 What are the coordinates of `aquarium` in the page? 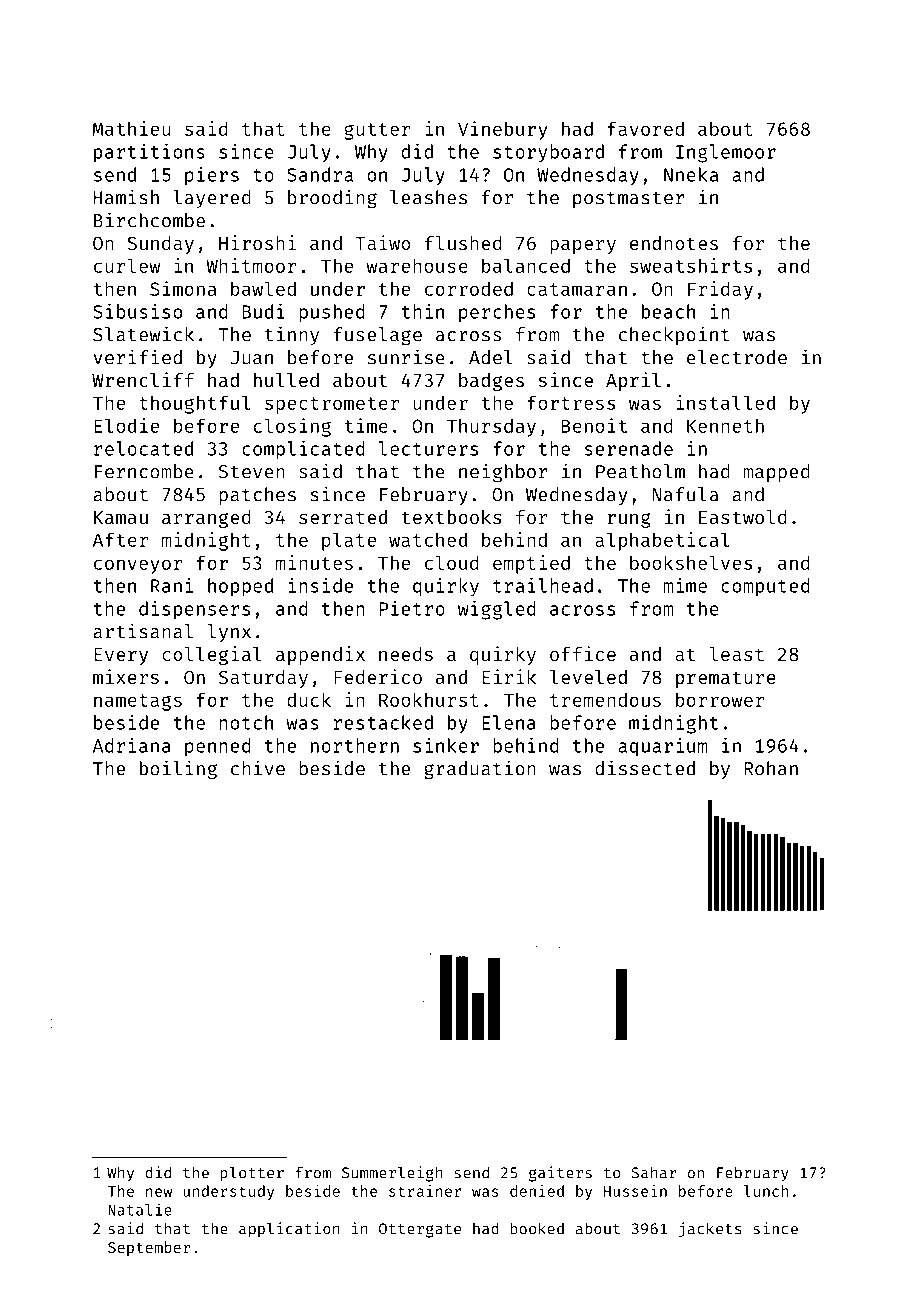 It's located at (663, 747).
